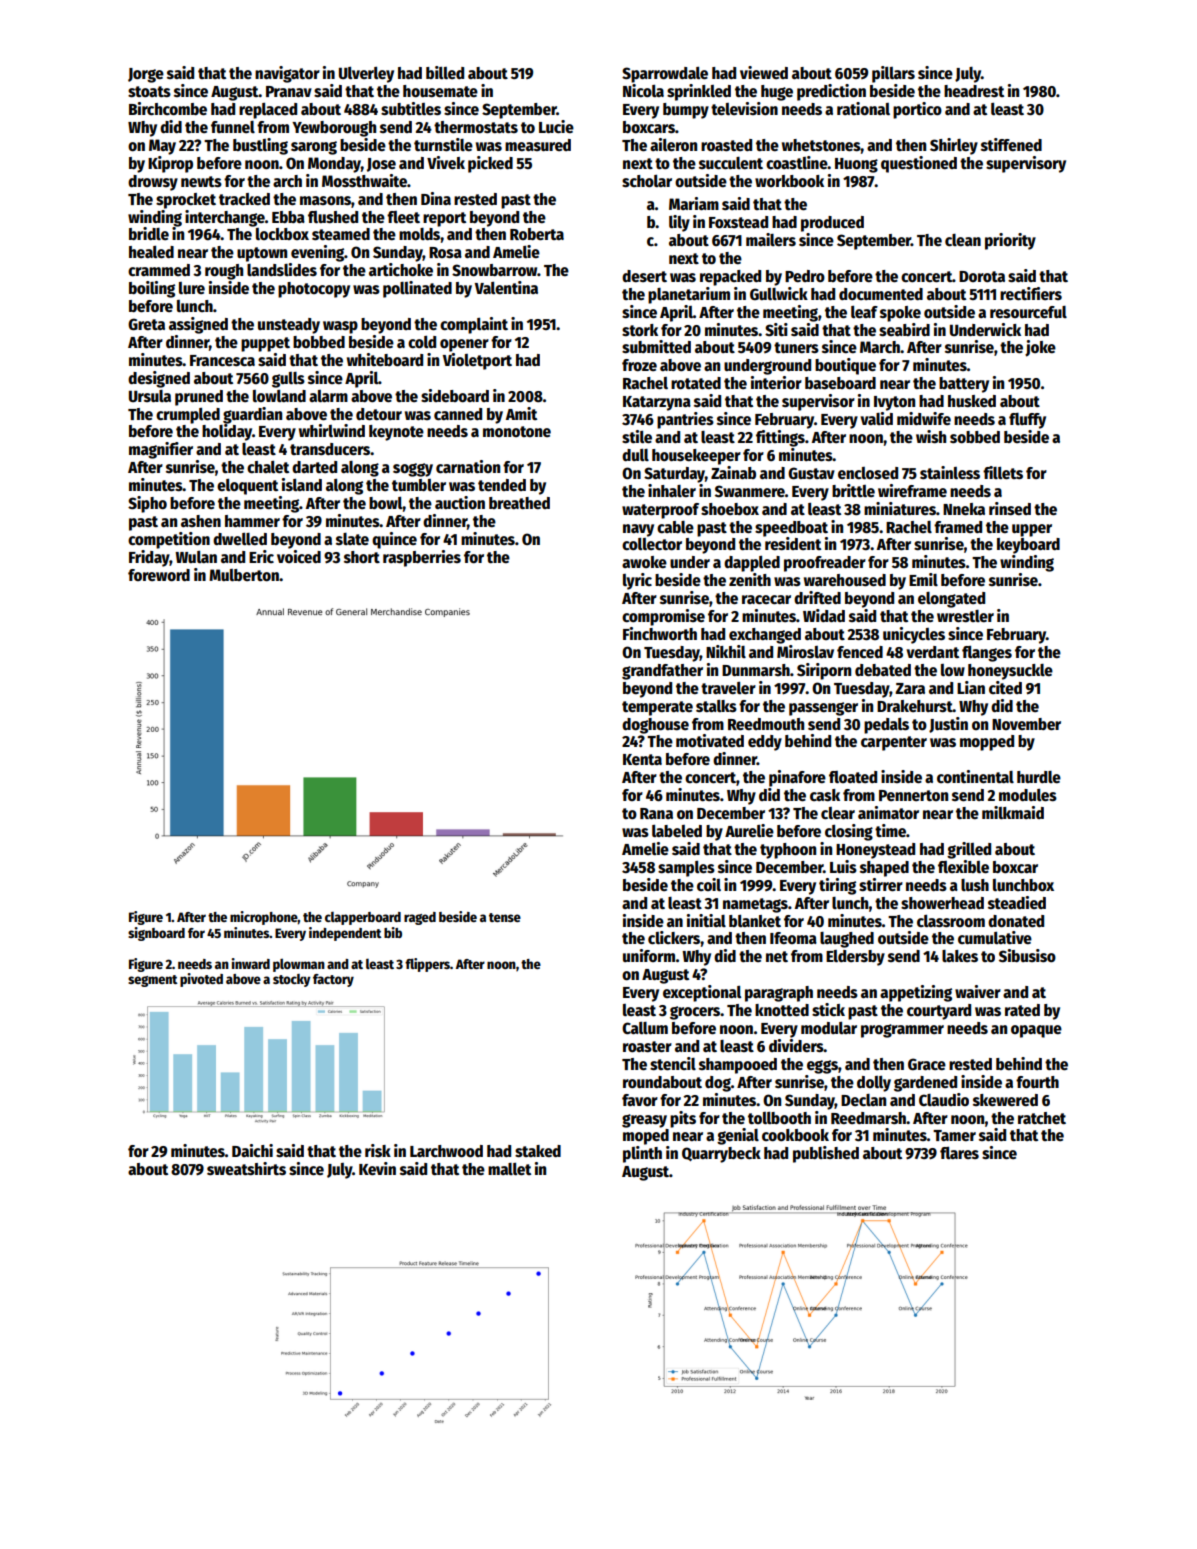 This image has width=1197, height=1549. I want to click on Daichi, so click(252, 1150).
